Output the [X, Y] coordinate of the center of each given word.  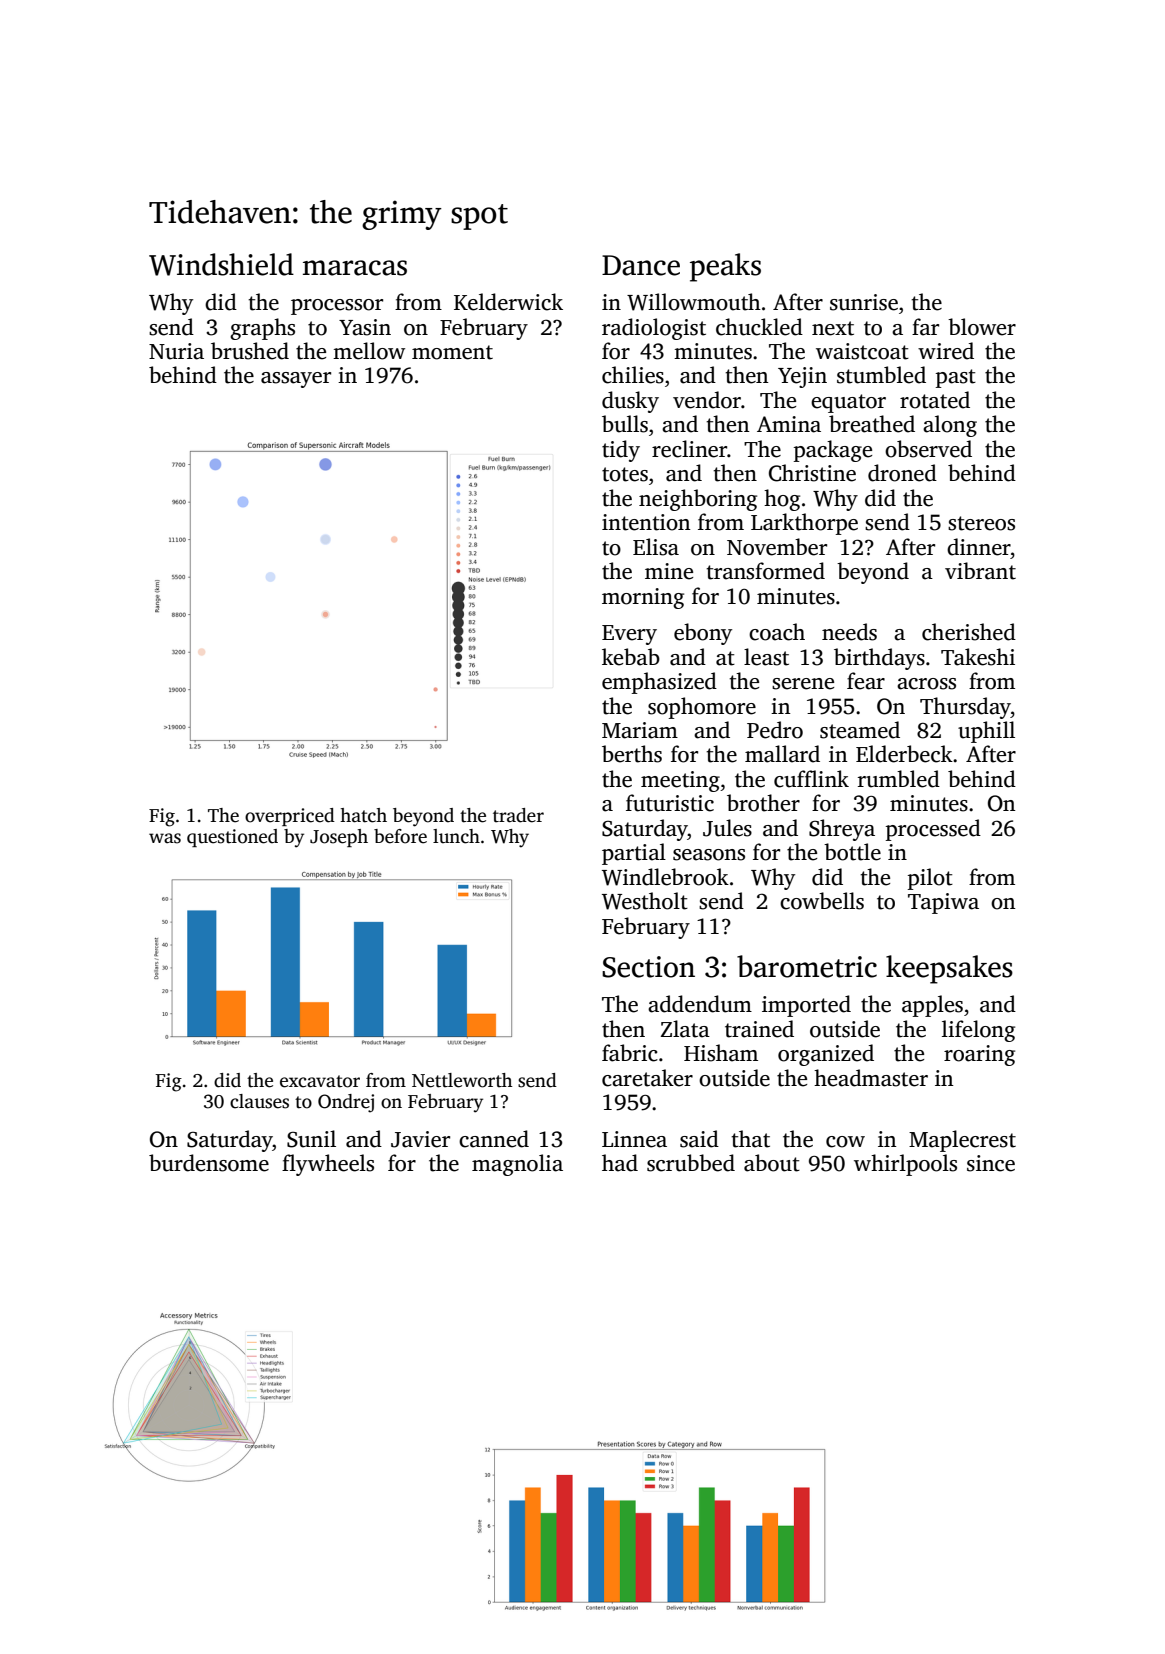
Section [648, 967]
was [165, 838]
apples [932, 1006]
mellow [369, 351]
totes [625, 474]
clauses [259, 1101]
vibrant [980, 571]
